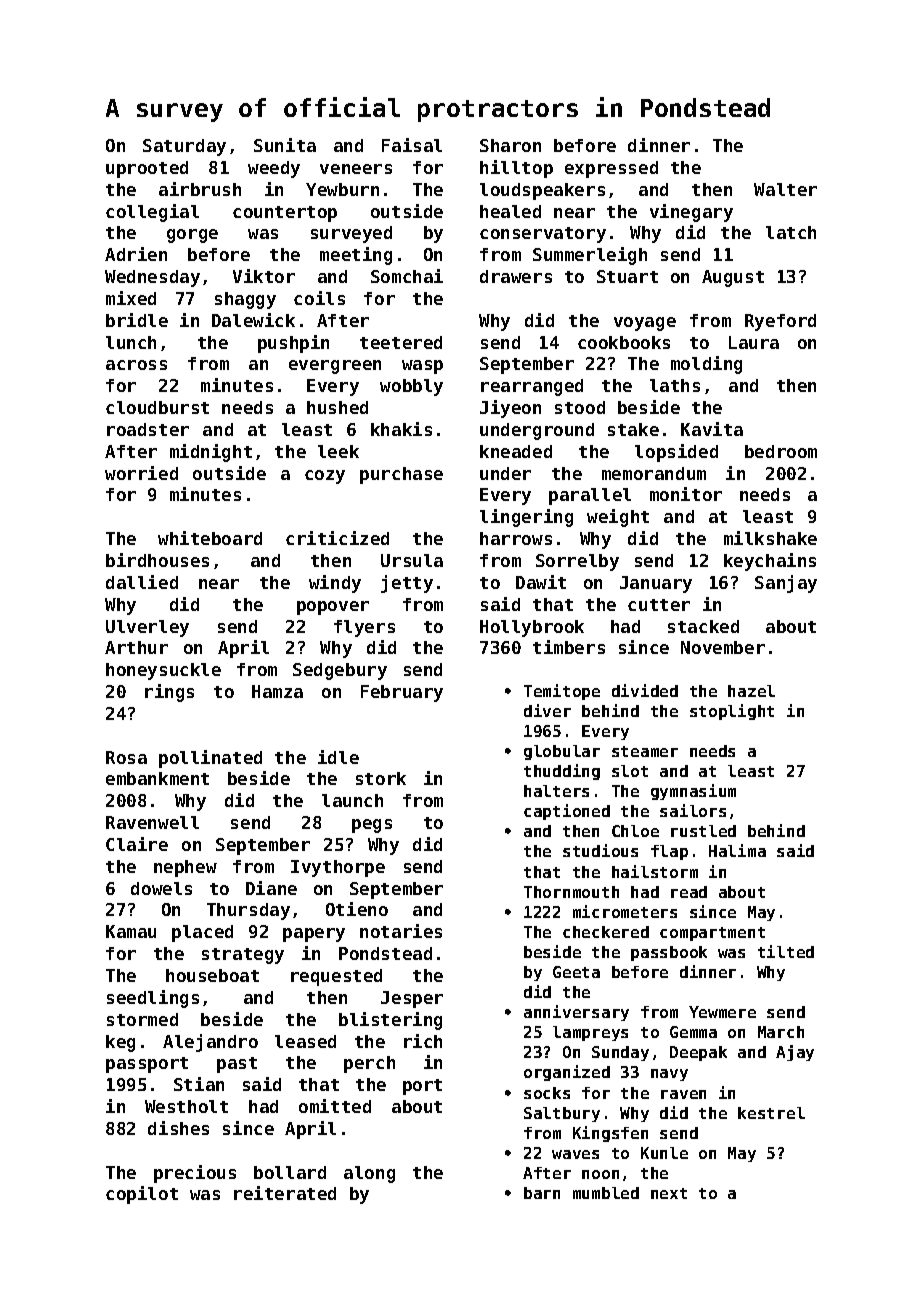 The height and width of the screenshot is (1314, 924). Describe the element at coordinates (137, 844) in the screenshot. I see `Claire` at that location.
